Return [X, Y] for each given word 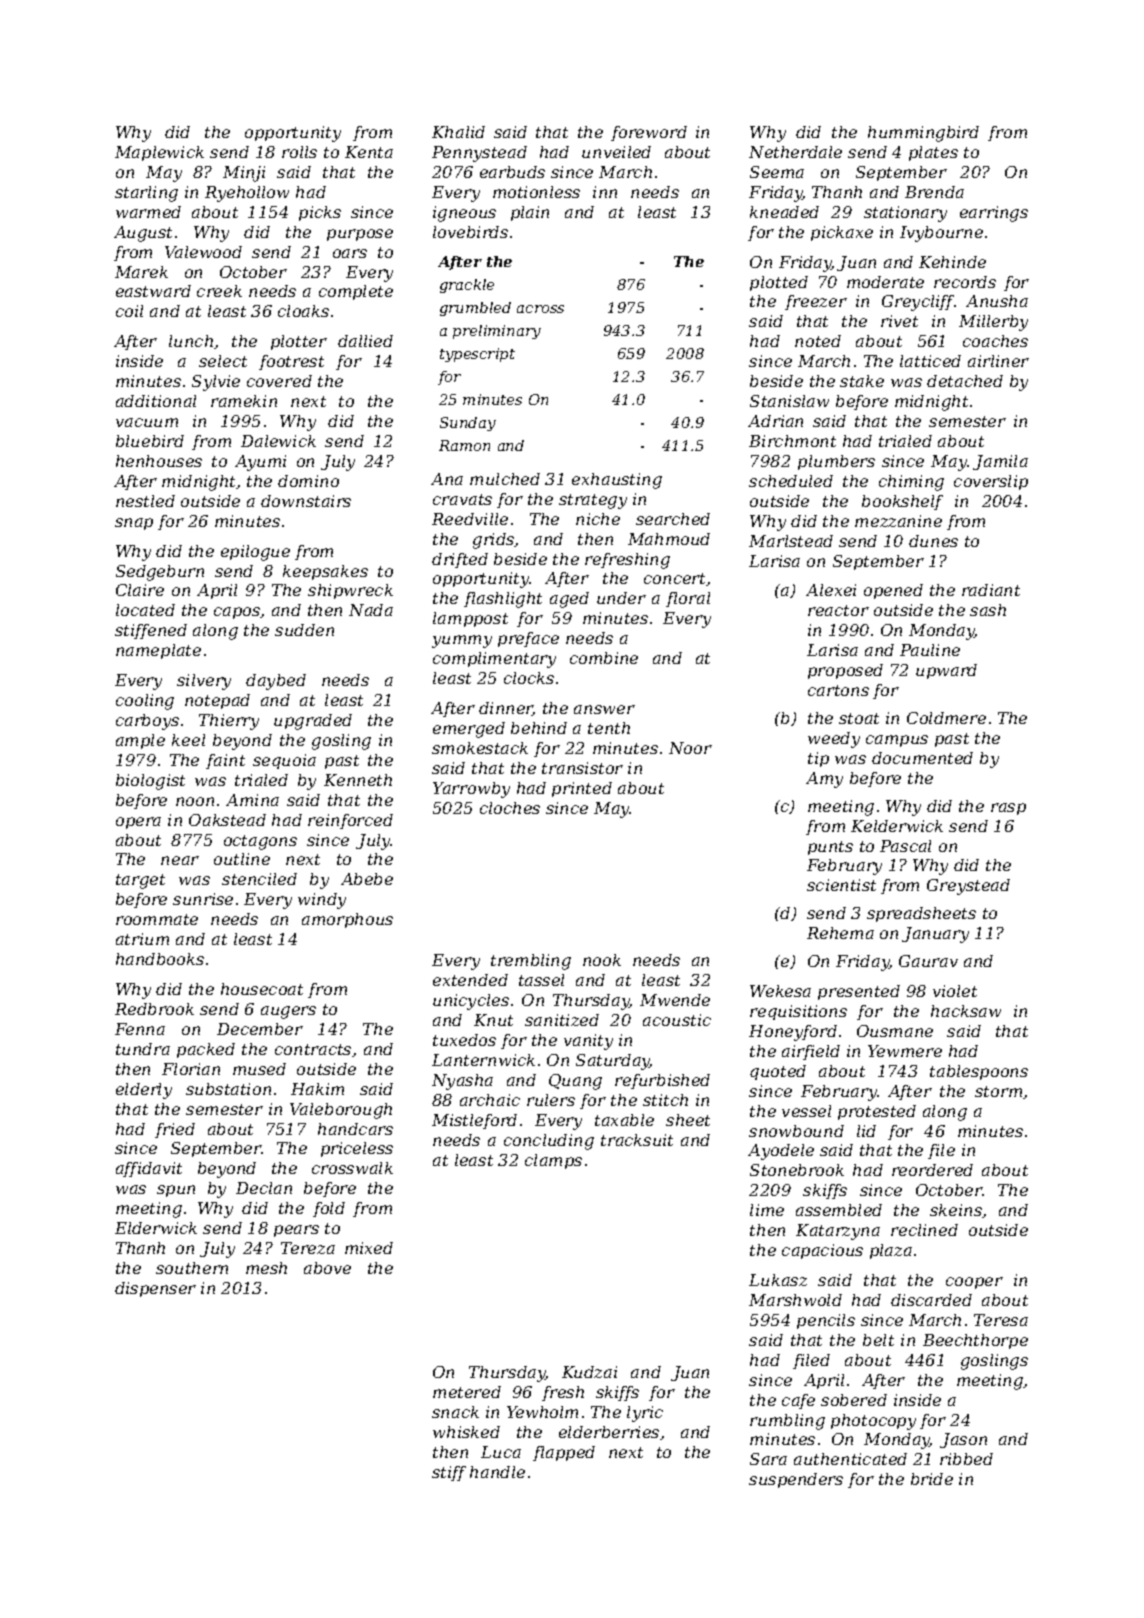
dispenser [155, 1289]
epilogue [255, 553]
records [965, 282]
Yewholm [542, 1412]
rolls [299, 152]
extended [470, 980]
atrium [142, 939]
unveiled [616, 152]
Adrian [775, 421]
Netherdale [795, 152]
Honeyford [793, 1033]
